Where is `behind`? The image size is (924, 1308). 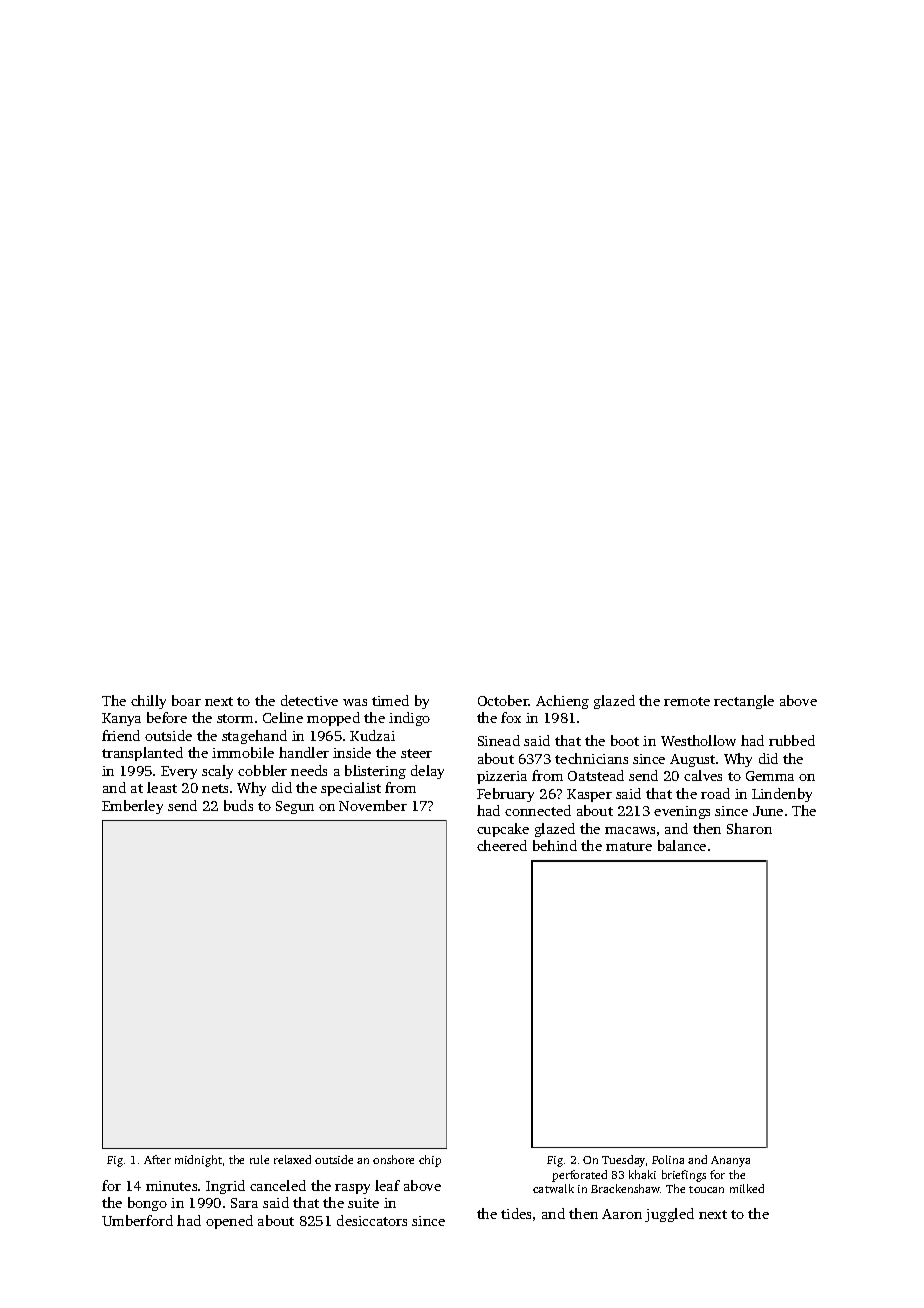
behind is located at coordinates (555, 845).
